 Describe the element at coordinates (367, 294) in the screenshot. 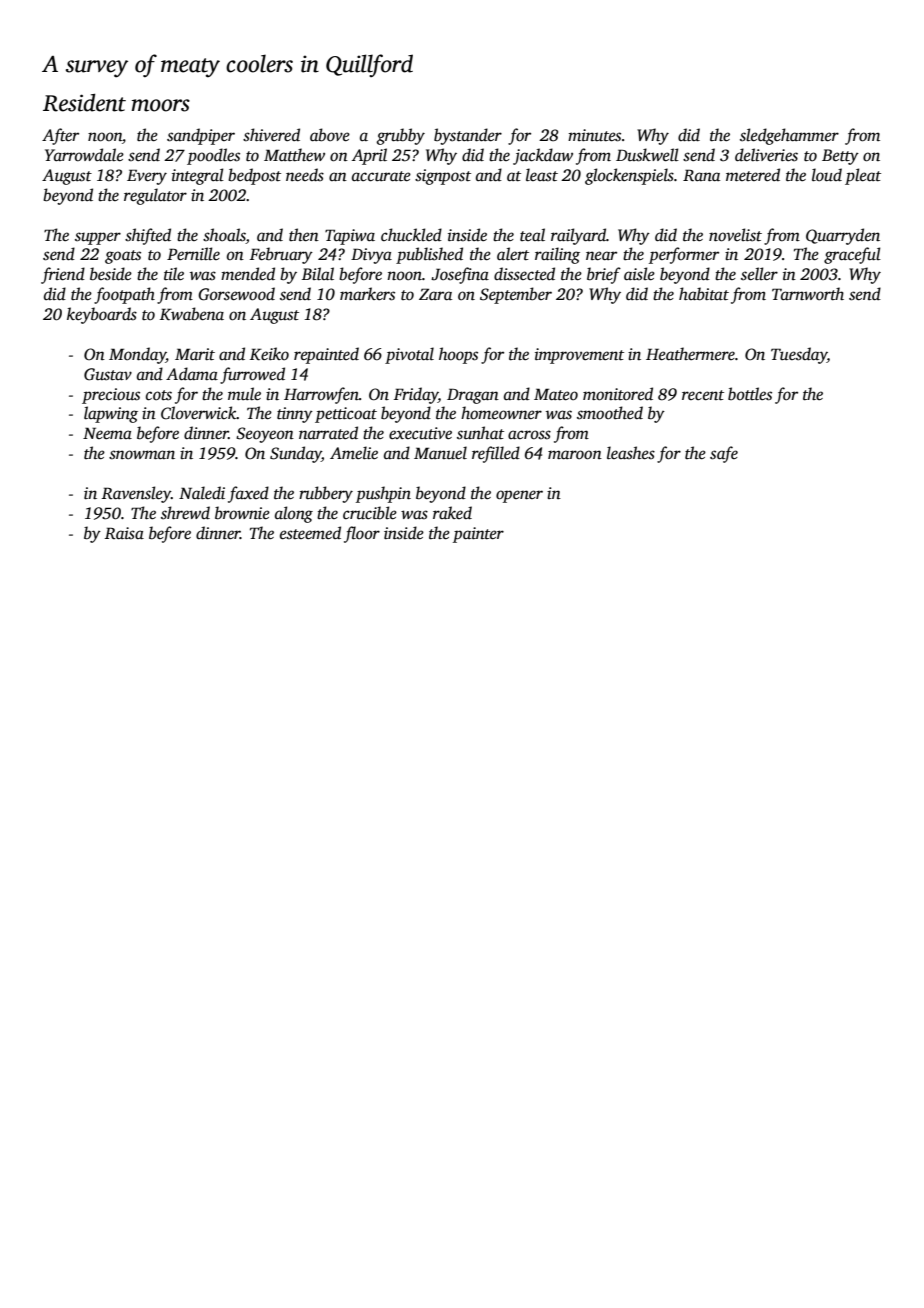

I see `markers` at that location.
